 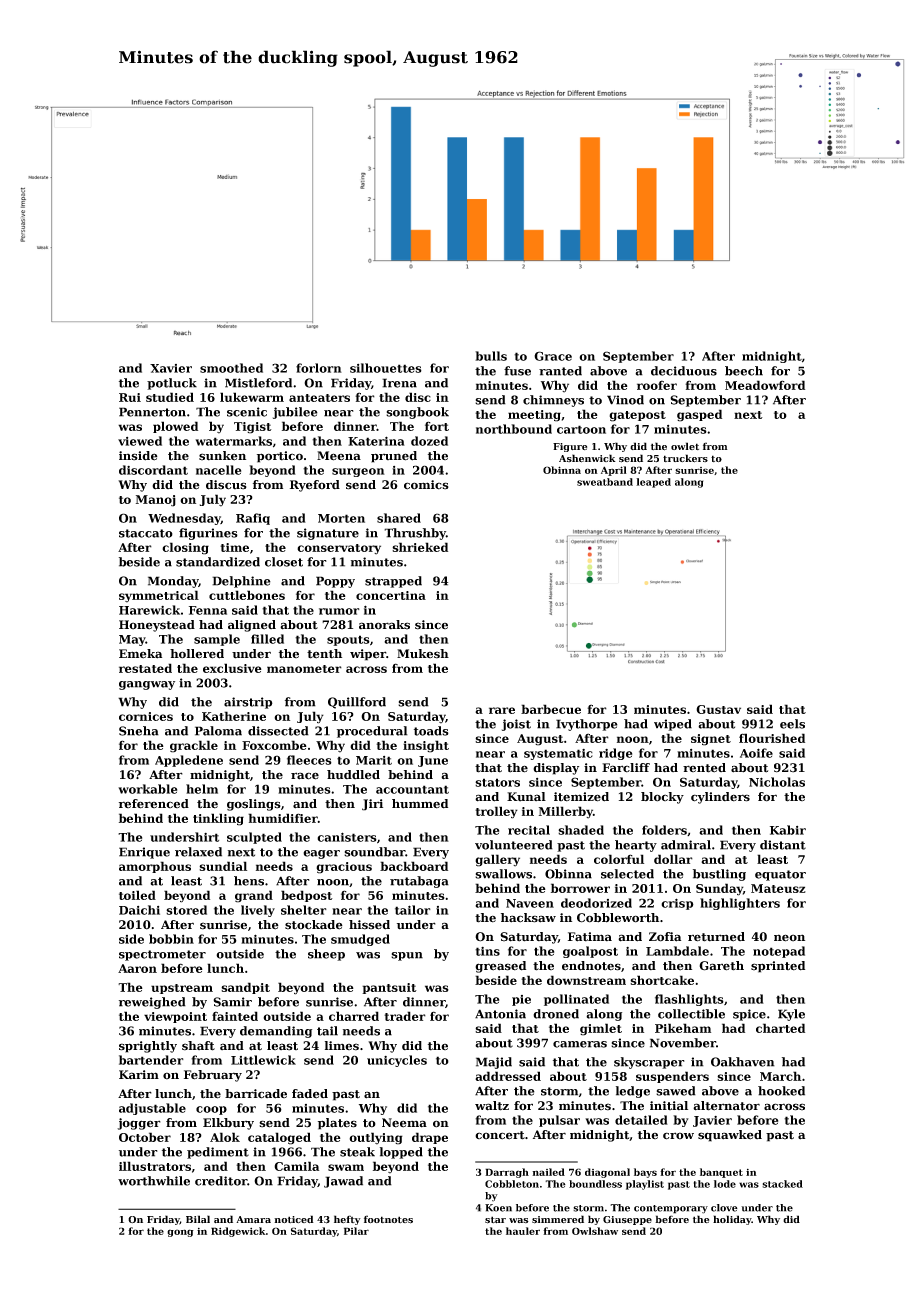 I want to click on staccato, so click(x=146, y=533).
